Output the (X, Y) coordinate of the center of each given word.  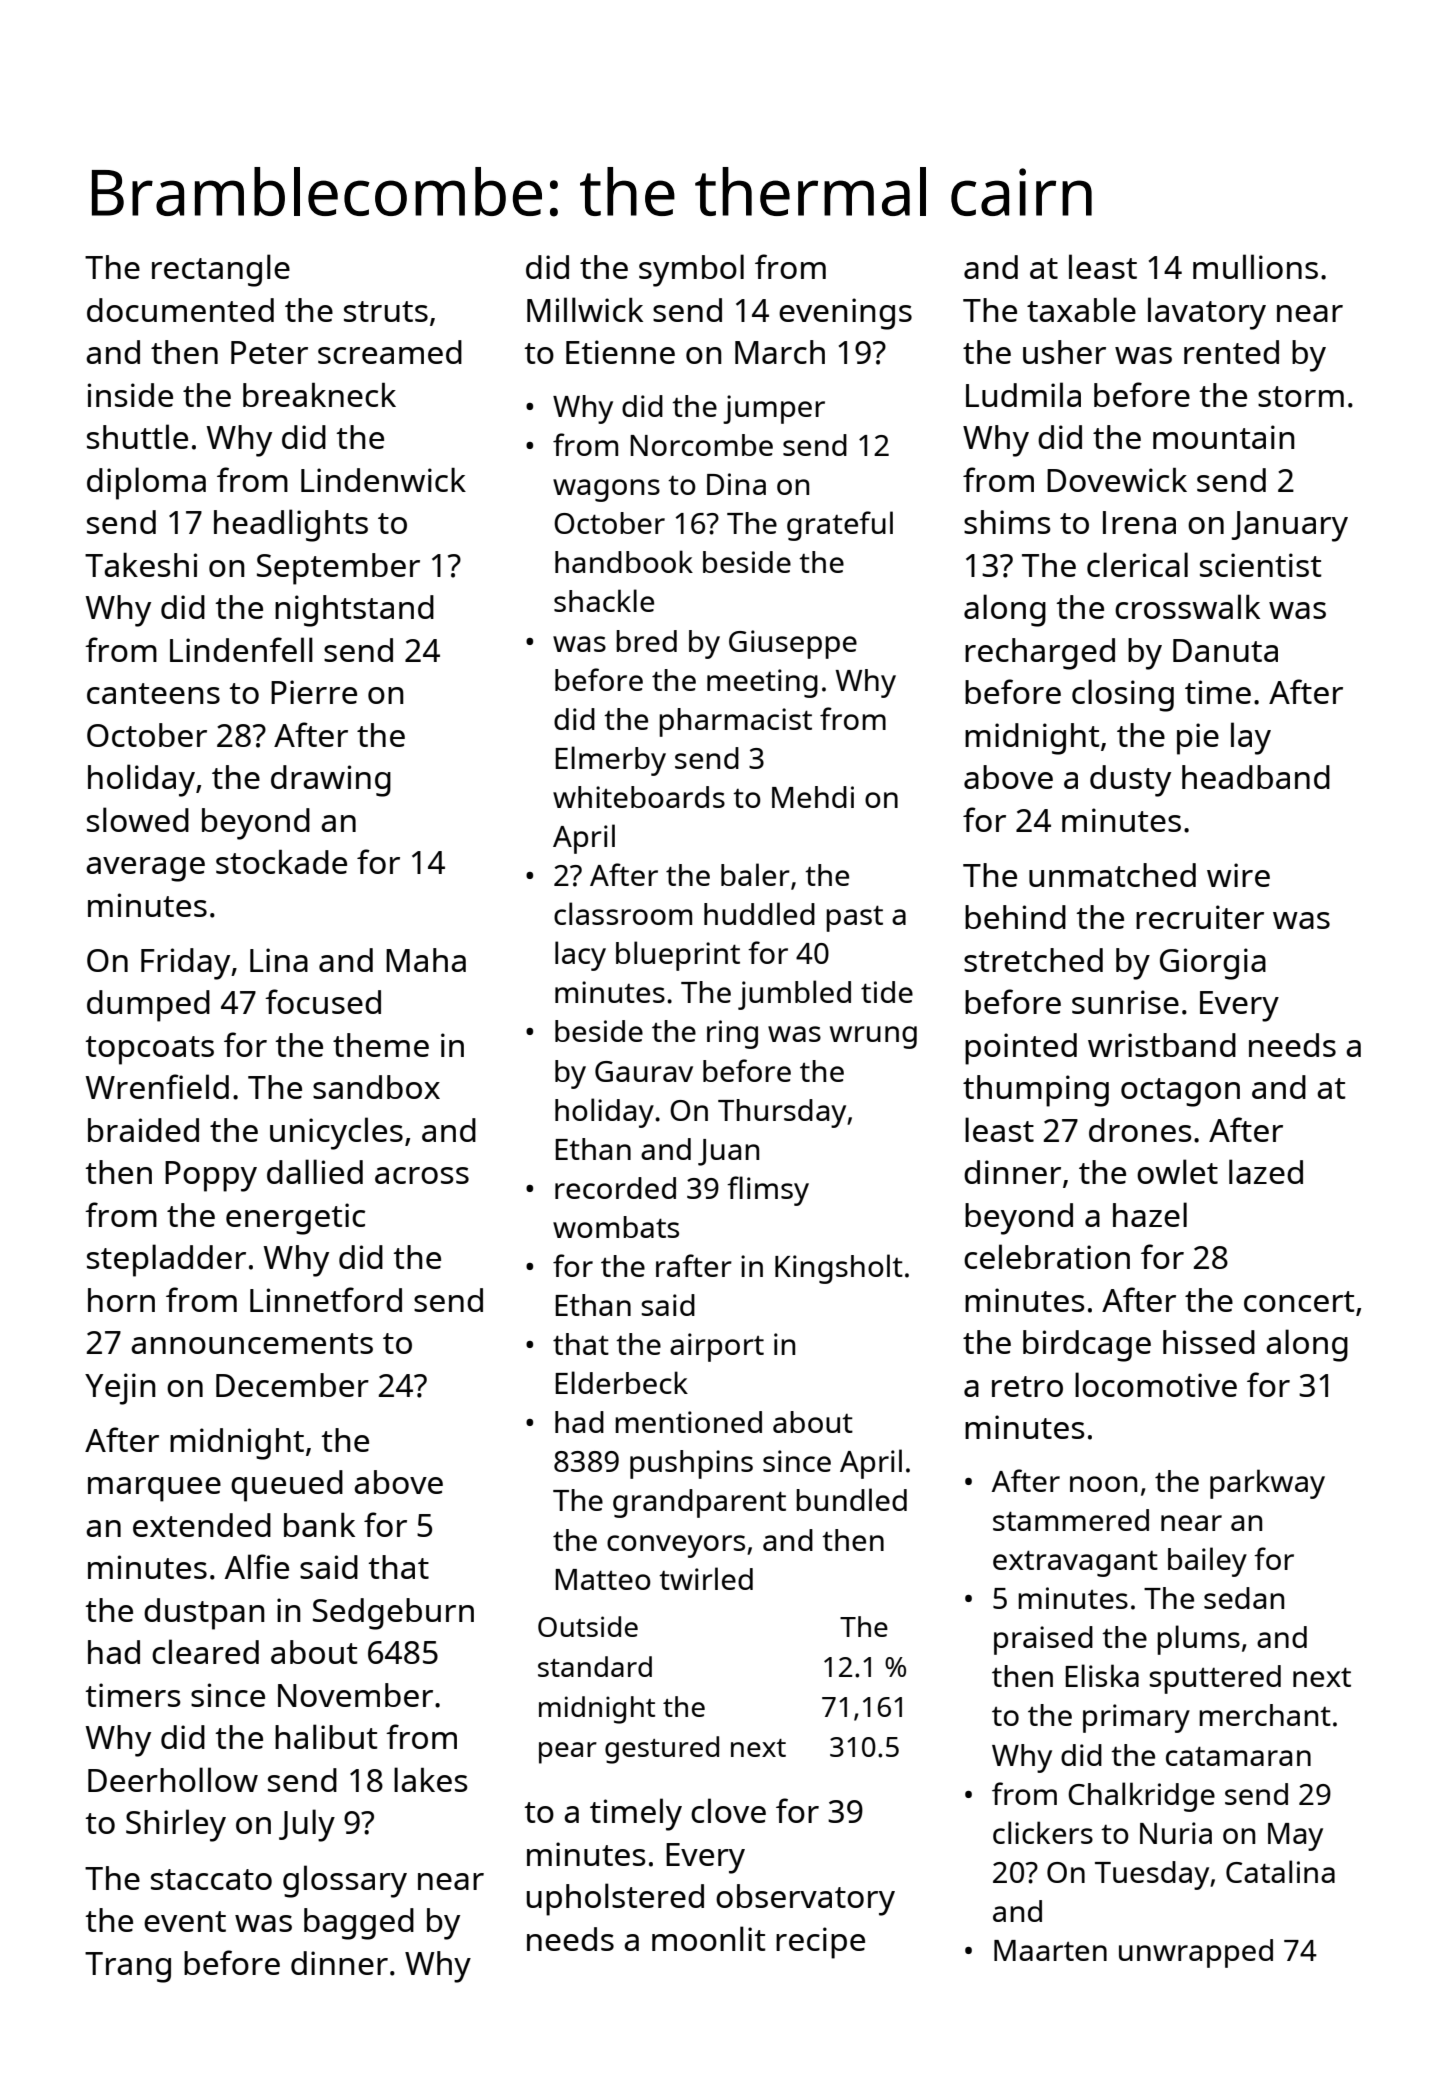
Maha (426, 960)
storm (1301, 396)
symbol (691, 270)
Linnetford (326, 1299)
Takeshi (141, 565)
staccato (211, 1879)
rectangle (221, 270)
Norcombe (701, 445)
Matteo (603, 1579)
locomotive (1156, 1384)
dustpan (204, 1614)
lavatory (1207, 313)
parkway (1267, 1484)
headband (1256, 777)
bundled (851, 1499)
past (854, 918)
